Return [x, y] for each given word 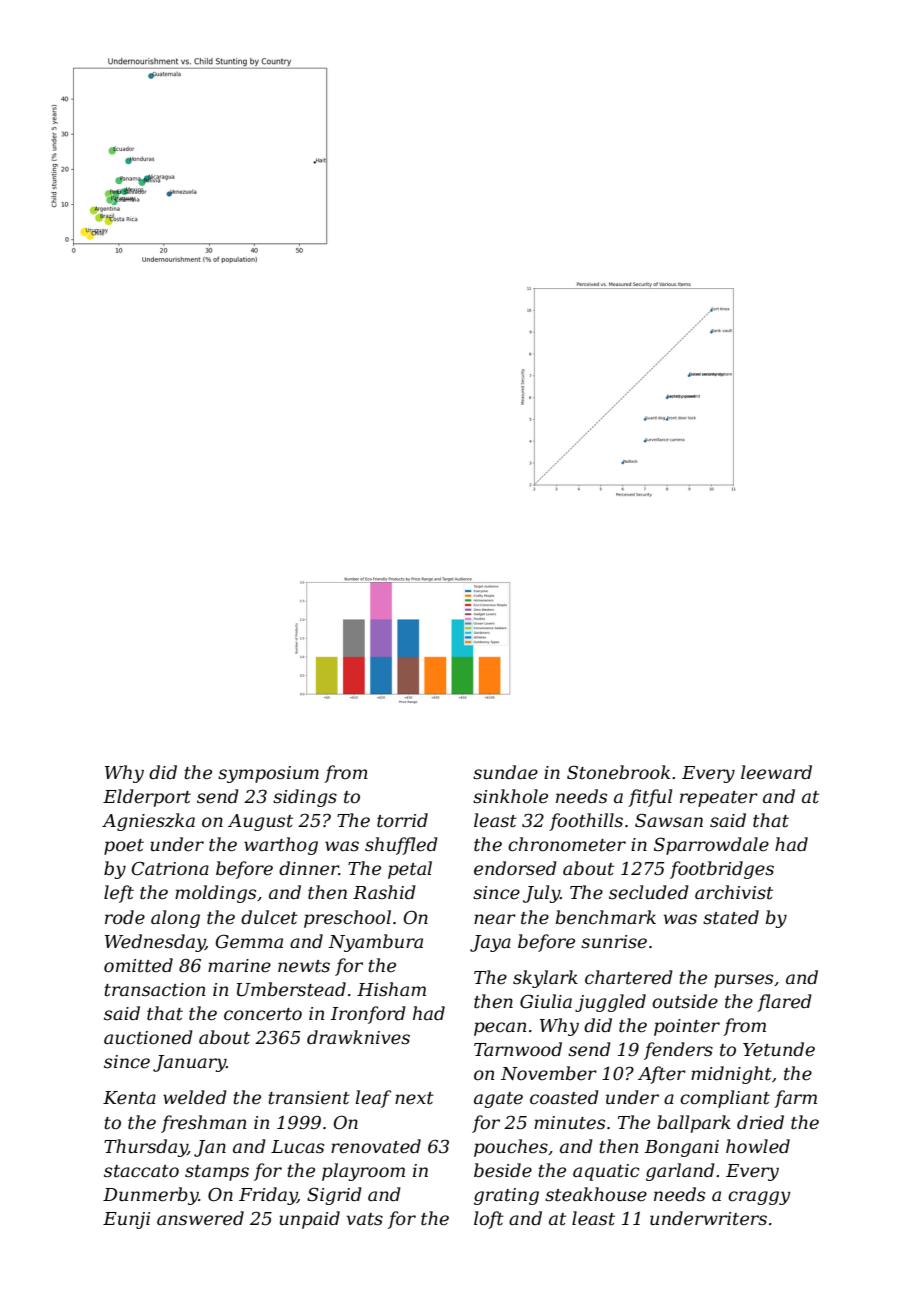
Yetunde [779, 1049]
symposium [268, 774]
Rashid [384, 892]
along [175, 919]
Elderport [147, 798]
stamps [217, 1173]
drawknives [358, 1037]
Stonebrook [618, 772]
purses [743, 981]
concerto [263, 1014]
